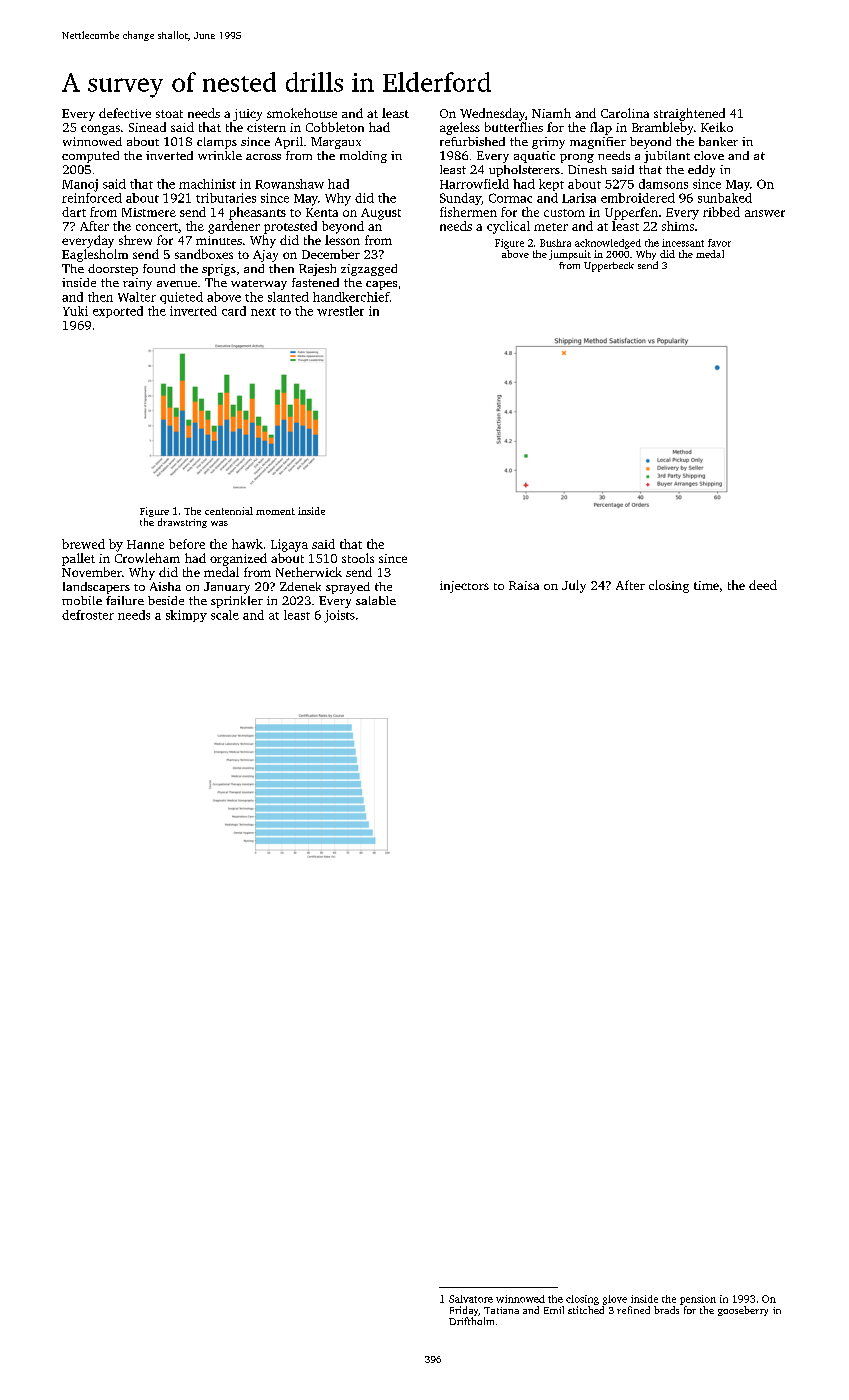  Describe the element at coordinates (508, 227) in the screenshot. I see `cyclical` at that location.
